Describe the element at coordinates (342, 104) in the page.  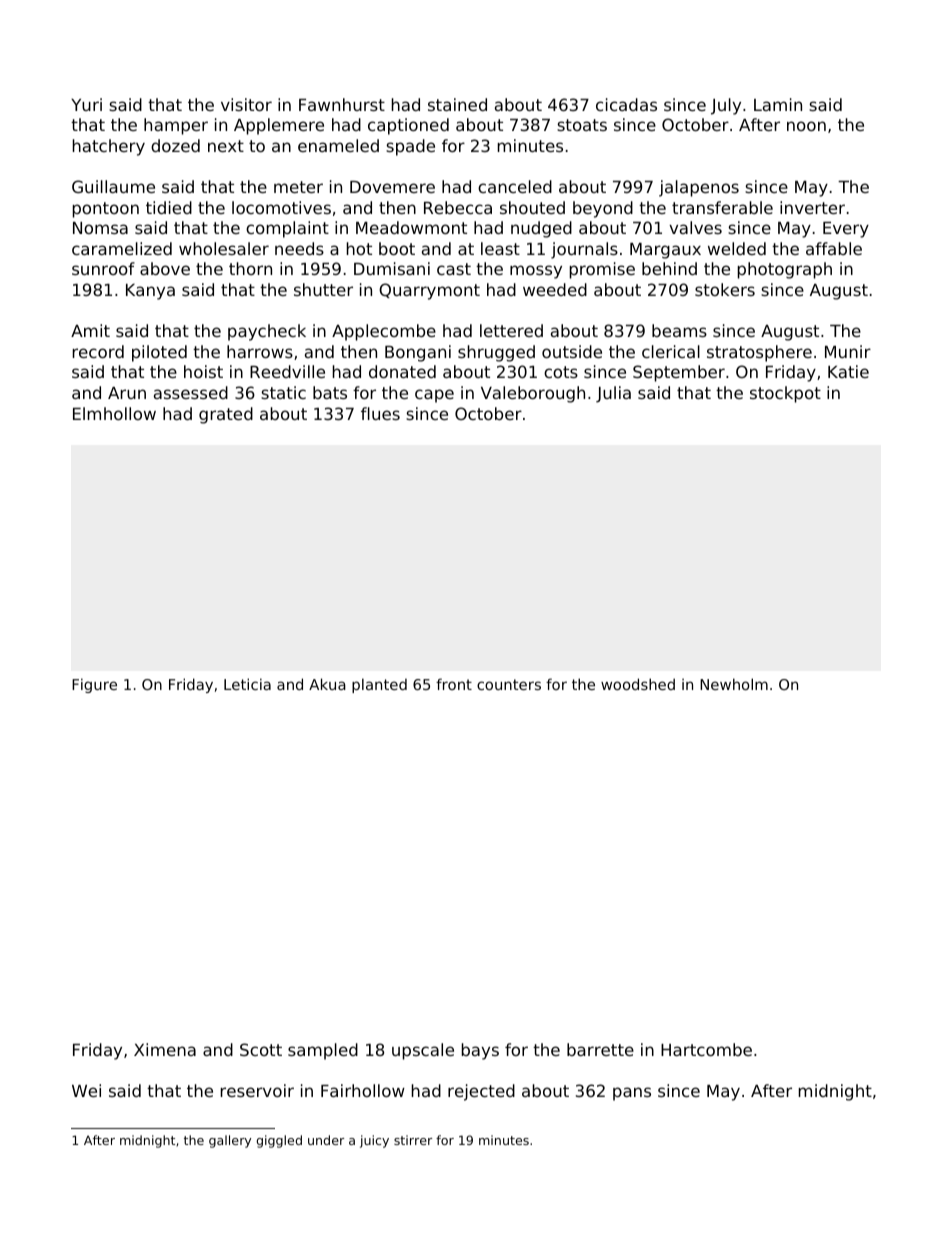
I see `Fawnhurst` at that location.
